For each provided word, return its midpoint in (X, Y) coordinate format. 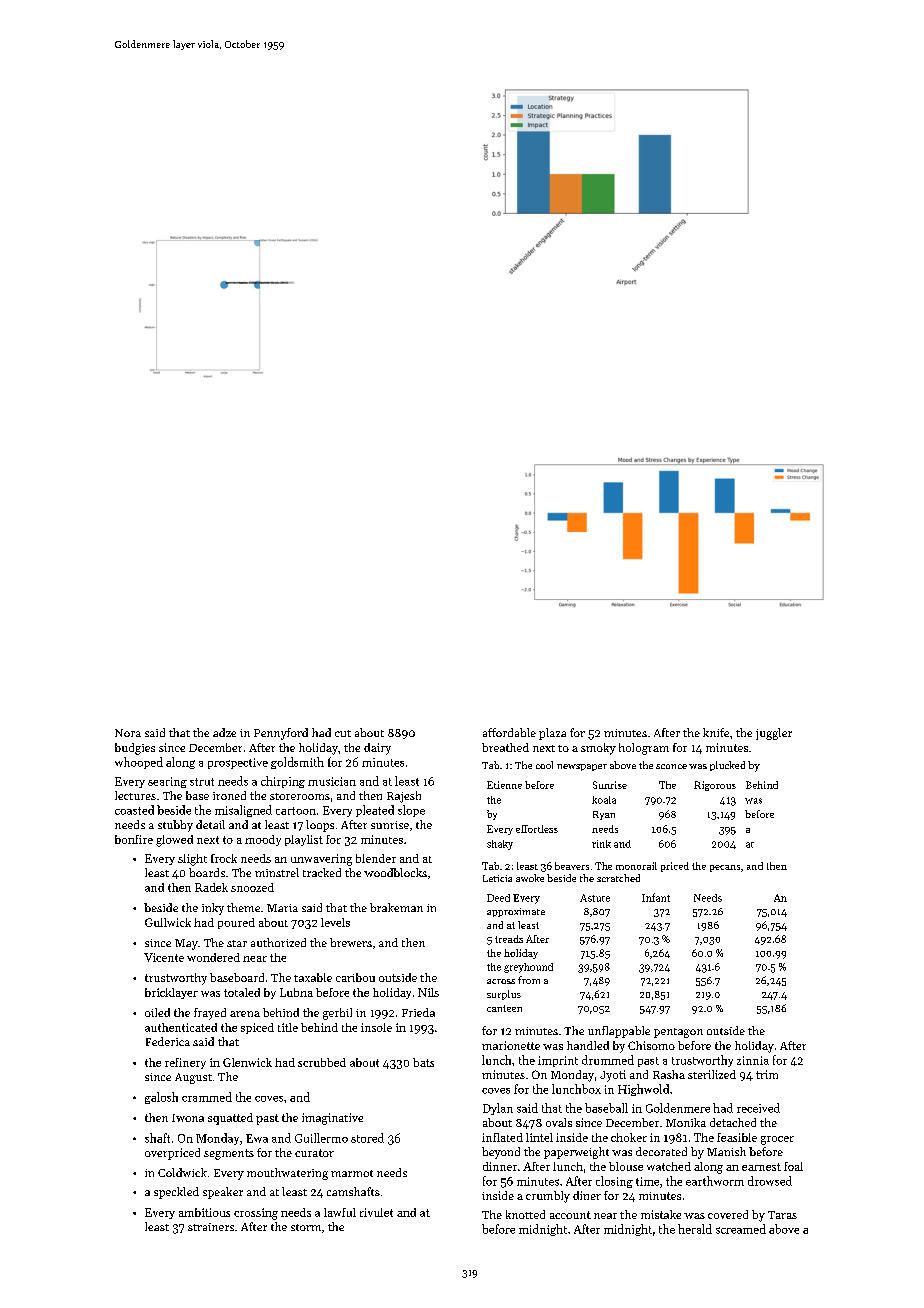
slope (411, 811)
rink (601, 844)
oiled (157, 1012)
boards (207, 872)
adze (224, 732)
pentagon (678, 1033)
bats (423, 1062)
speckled (176, 1193)
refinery (185, 1063)
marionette (511, 1045)
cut (343, 733)
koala (604, 800)
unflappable (619, 1032)
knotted (525, 1214)
